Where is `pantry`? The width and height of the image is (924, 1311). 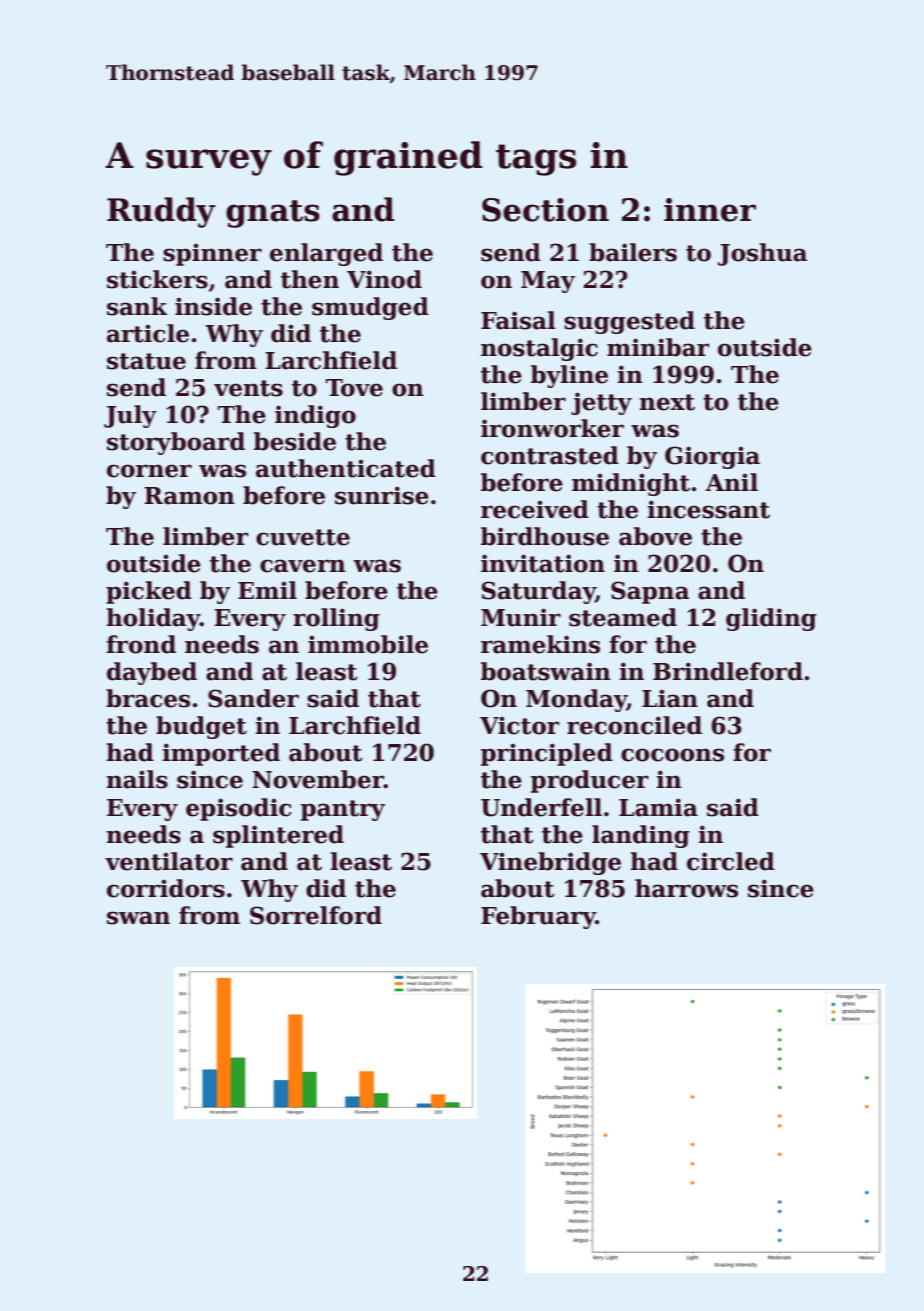 pantry is located at coordinates (343, 810).
